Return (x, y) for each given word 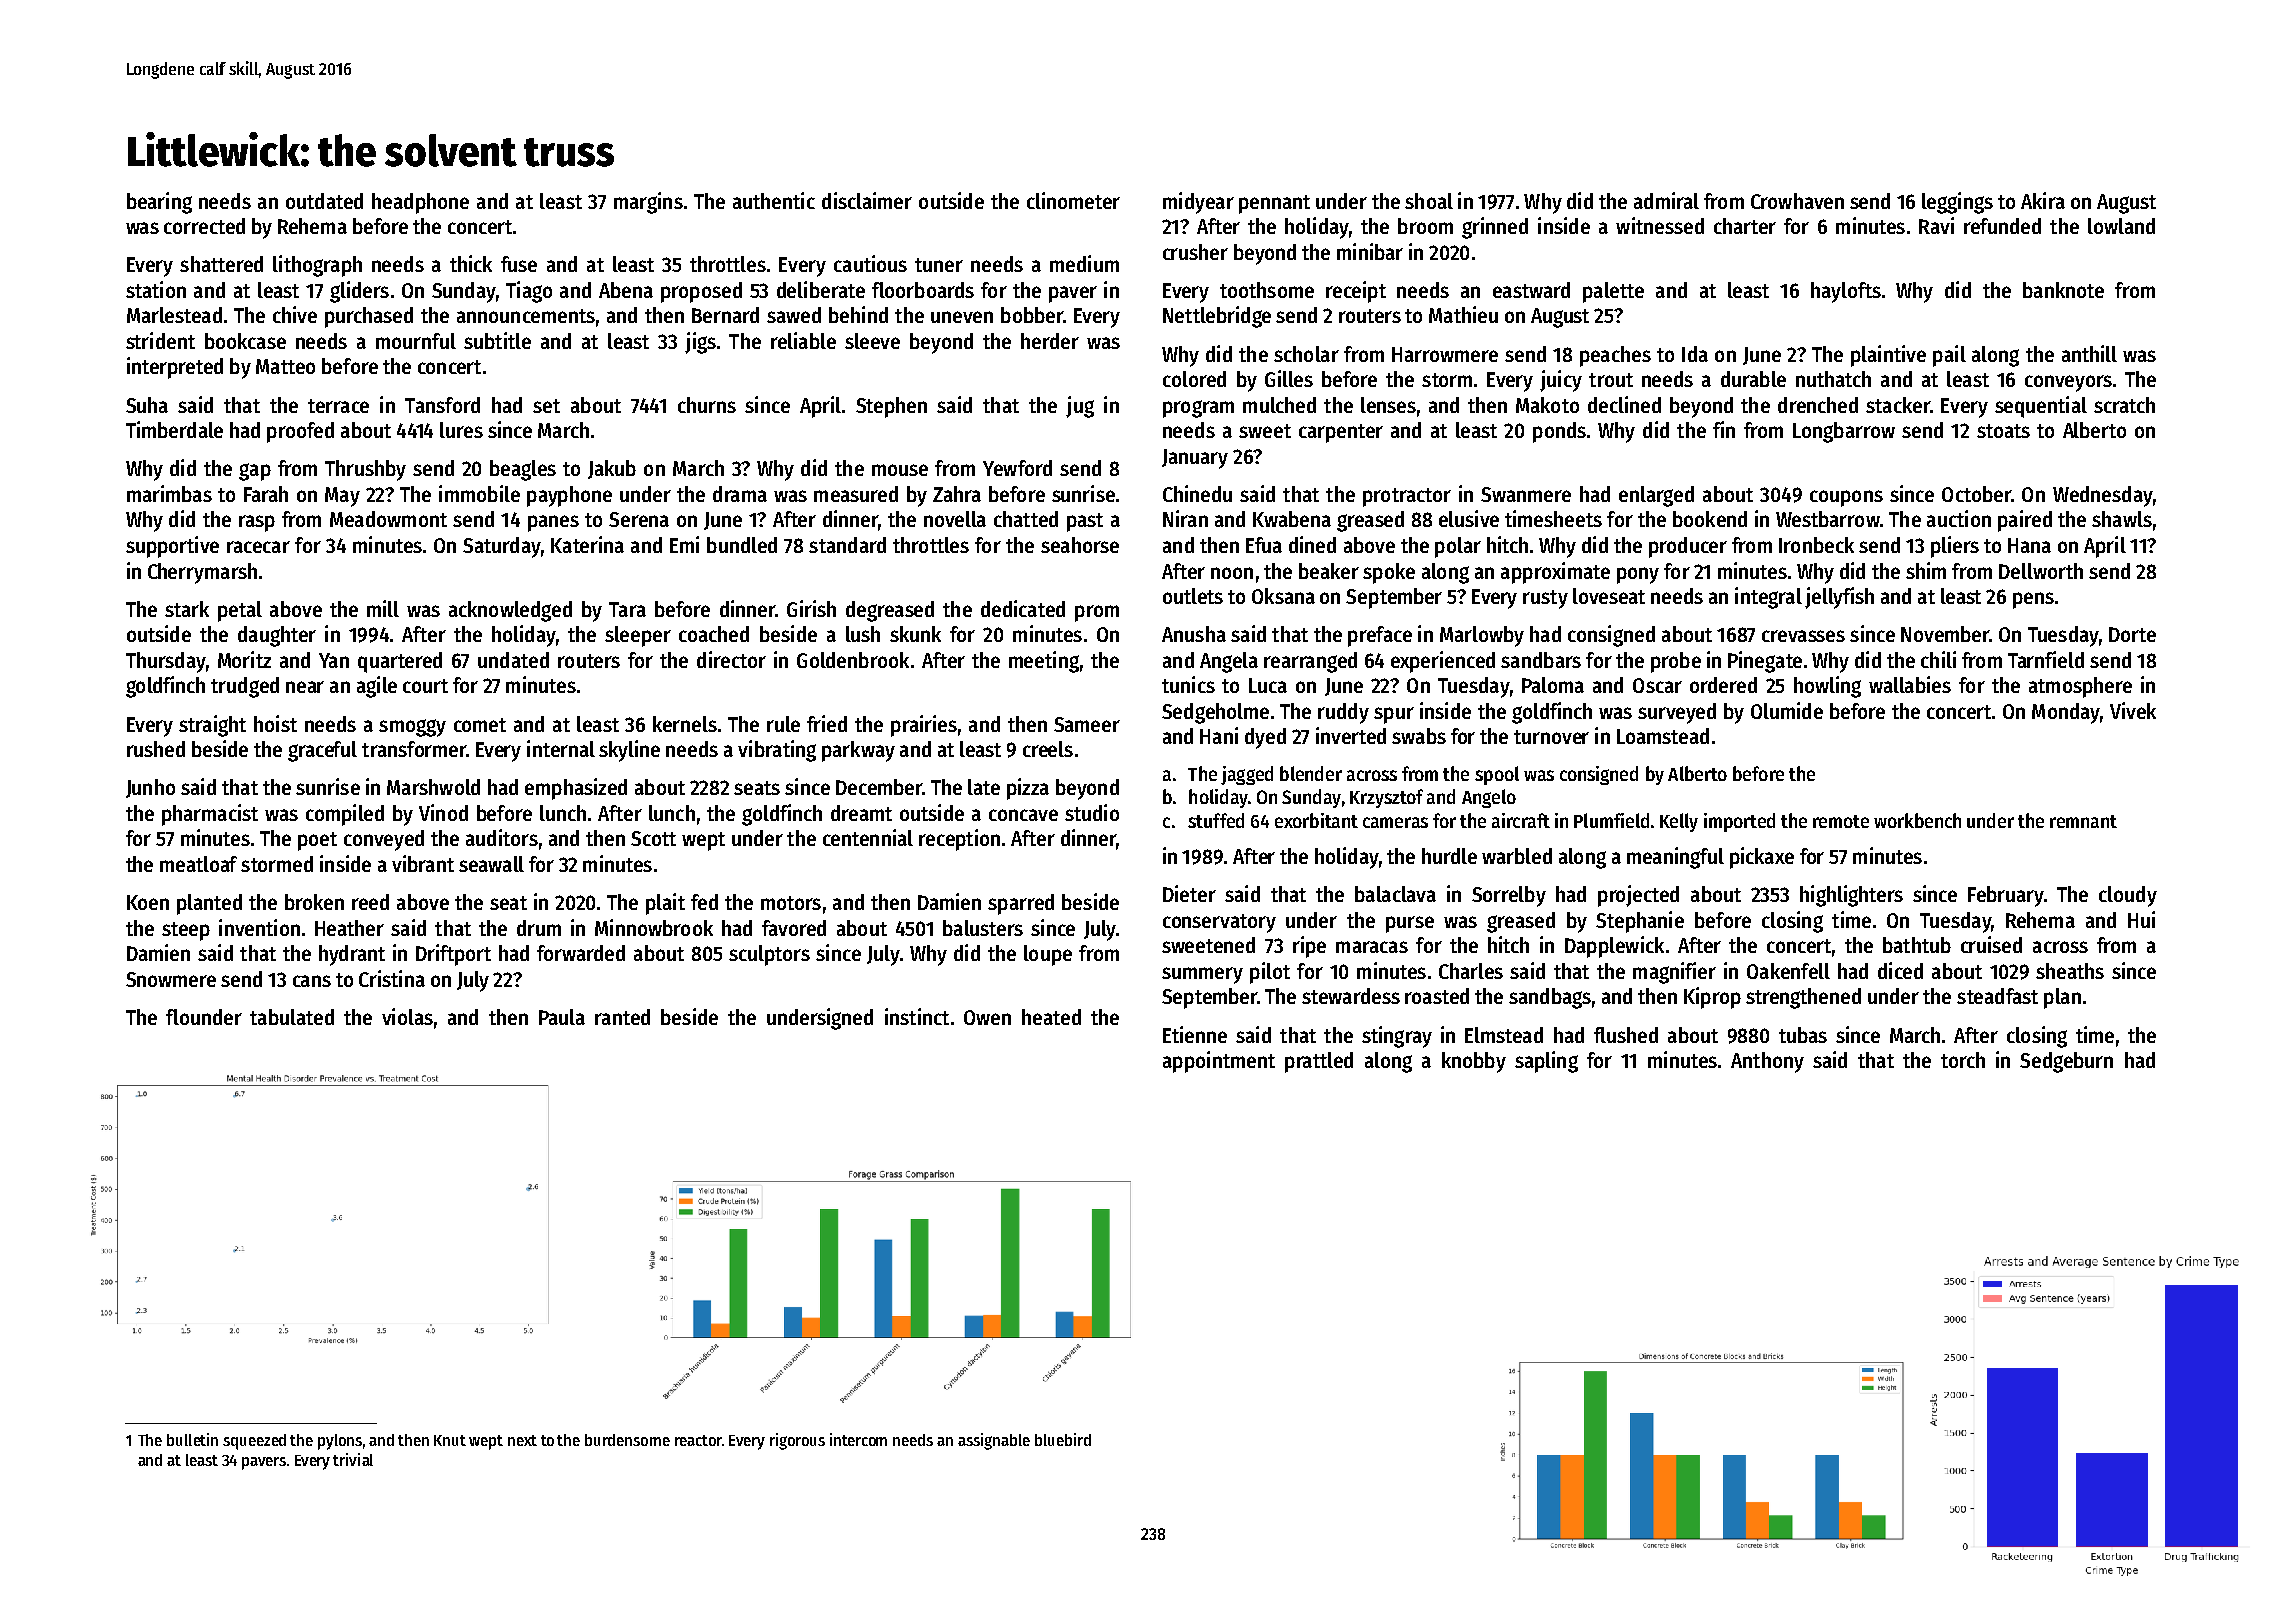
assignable (994, 1441)
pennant (1274, 204)
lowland (2121, 226)
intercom (858, 1439)
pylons (340, 1442)
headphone (420, 203)
